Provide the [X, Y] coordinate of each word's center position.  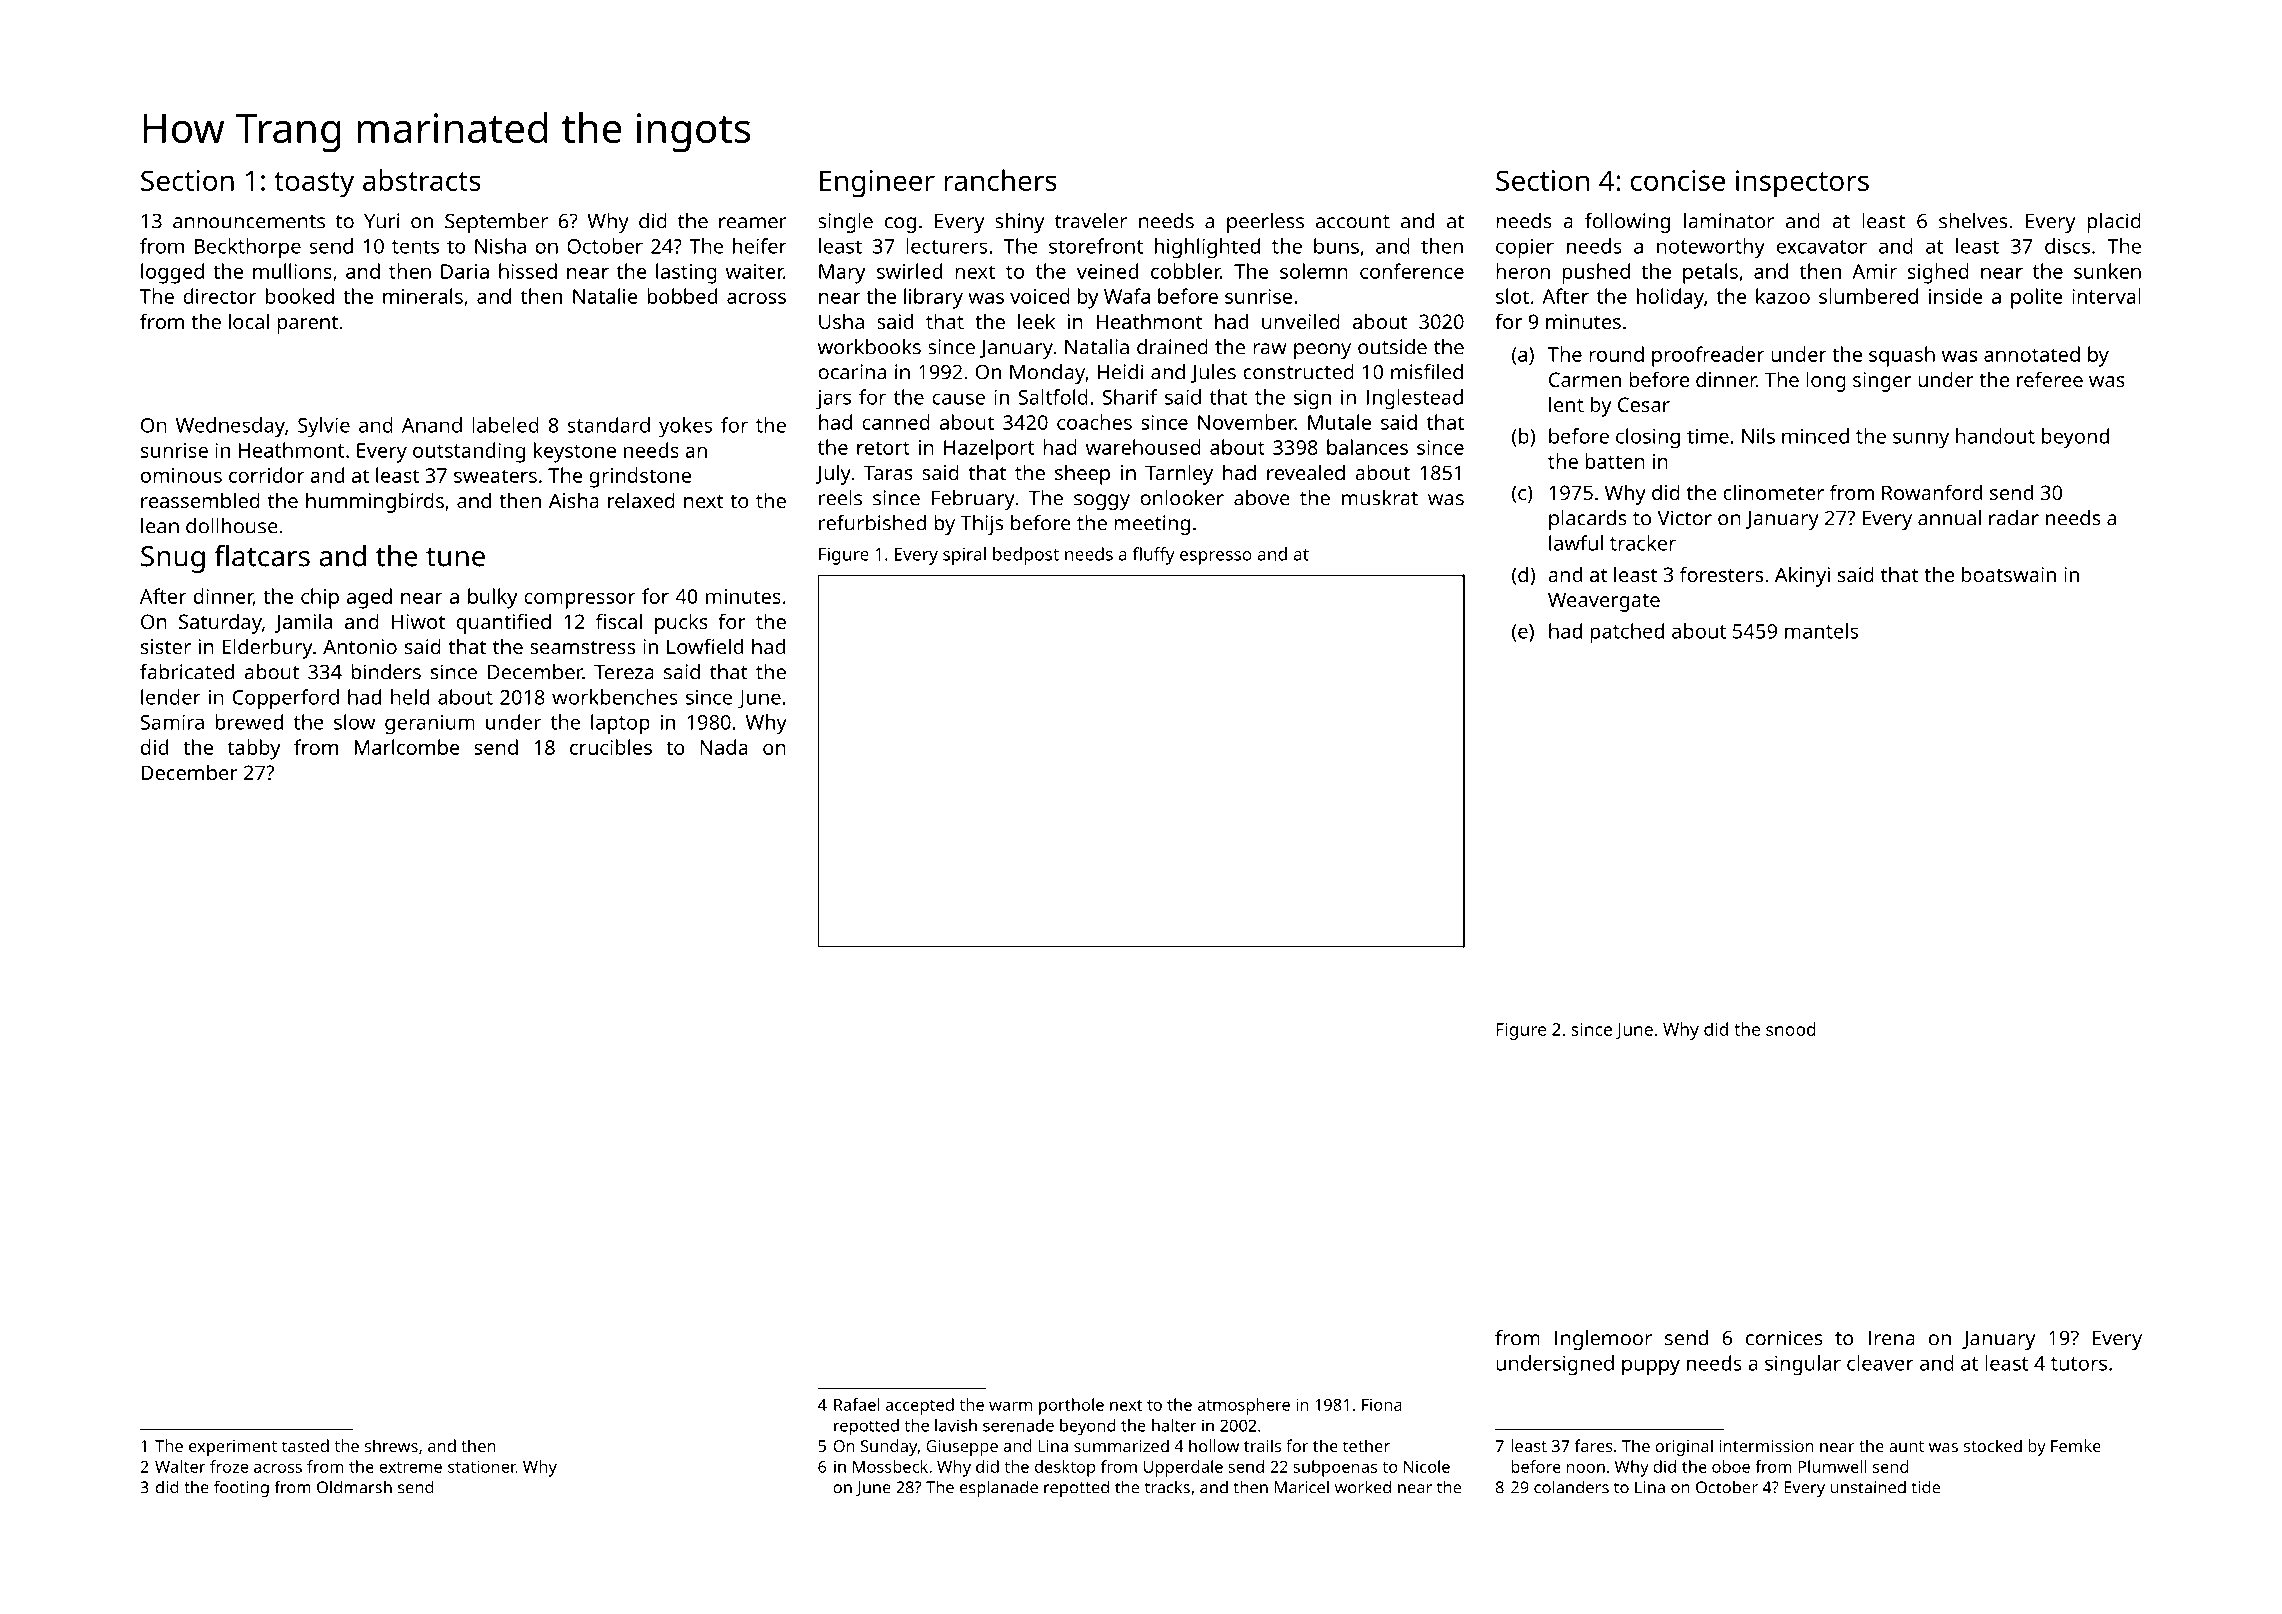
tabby [254, 749]
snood [1791, 1029]
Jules [1213, 373]
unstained [1868, 1487]
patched [1627, 633]
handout [1995, 436]
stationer [482, 1466]
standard [609, 425]
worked [1363, 1487]
